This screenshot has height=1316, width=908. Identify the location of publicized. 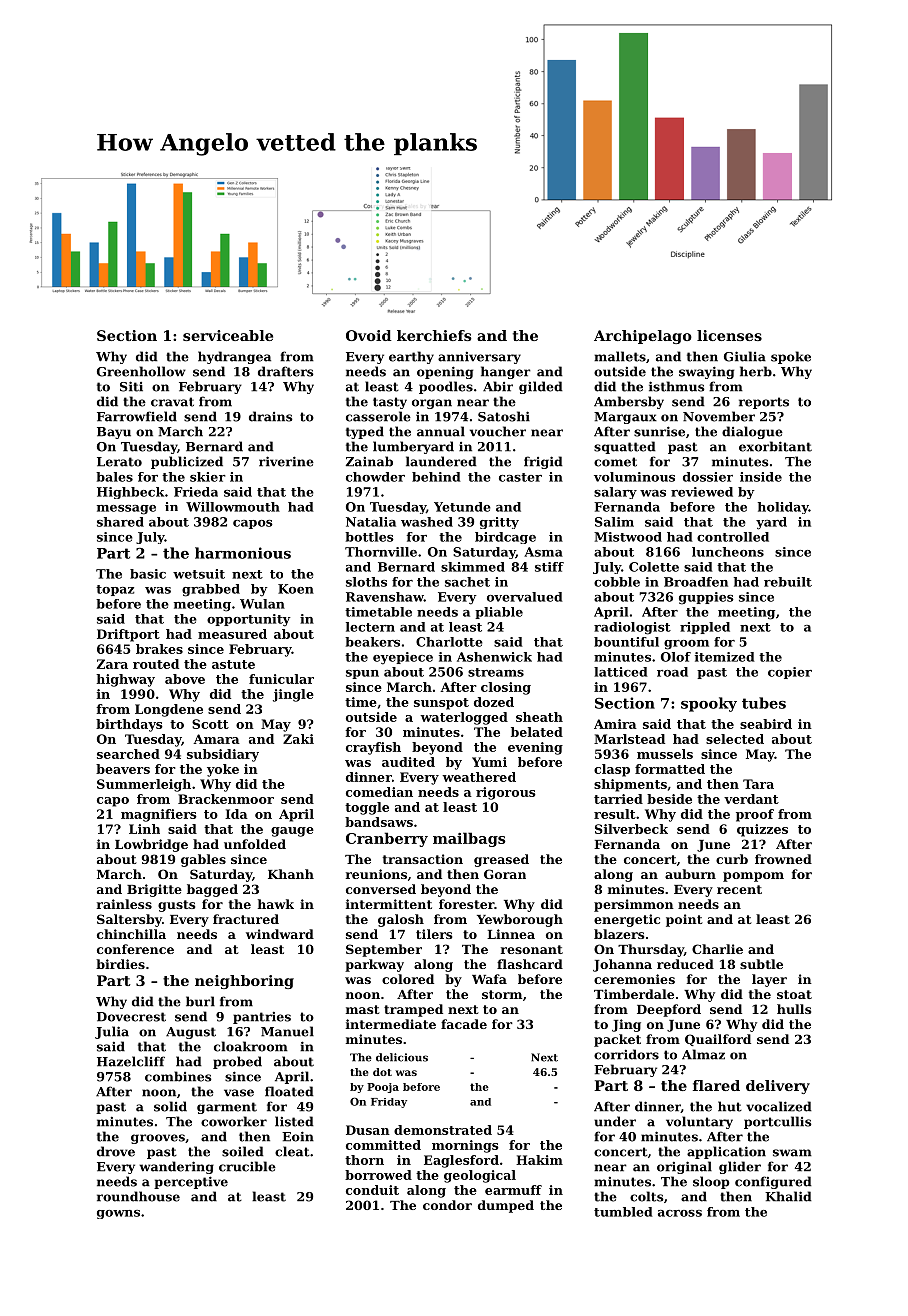
(187, 462).
